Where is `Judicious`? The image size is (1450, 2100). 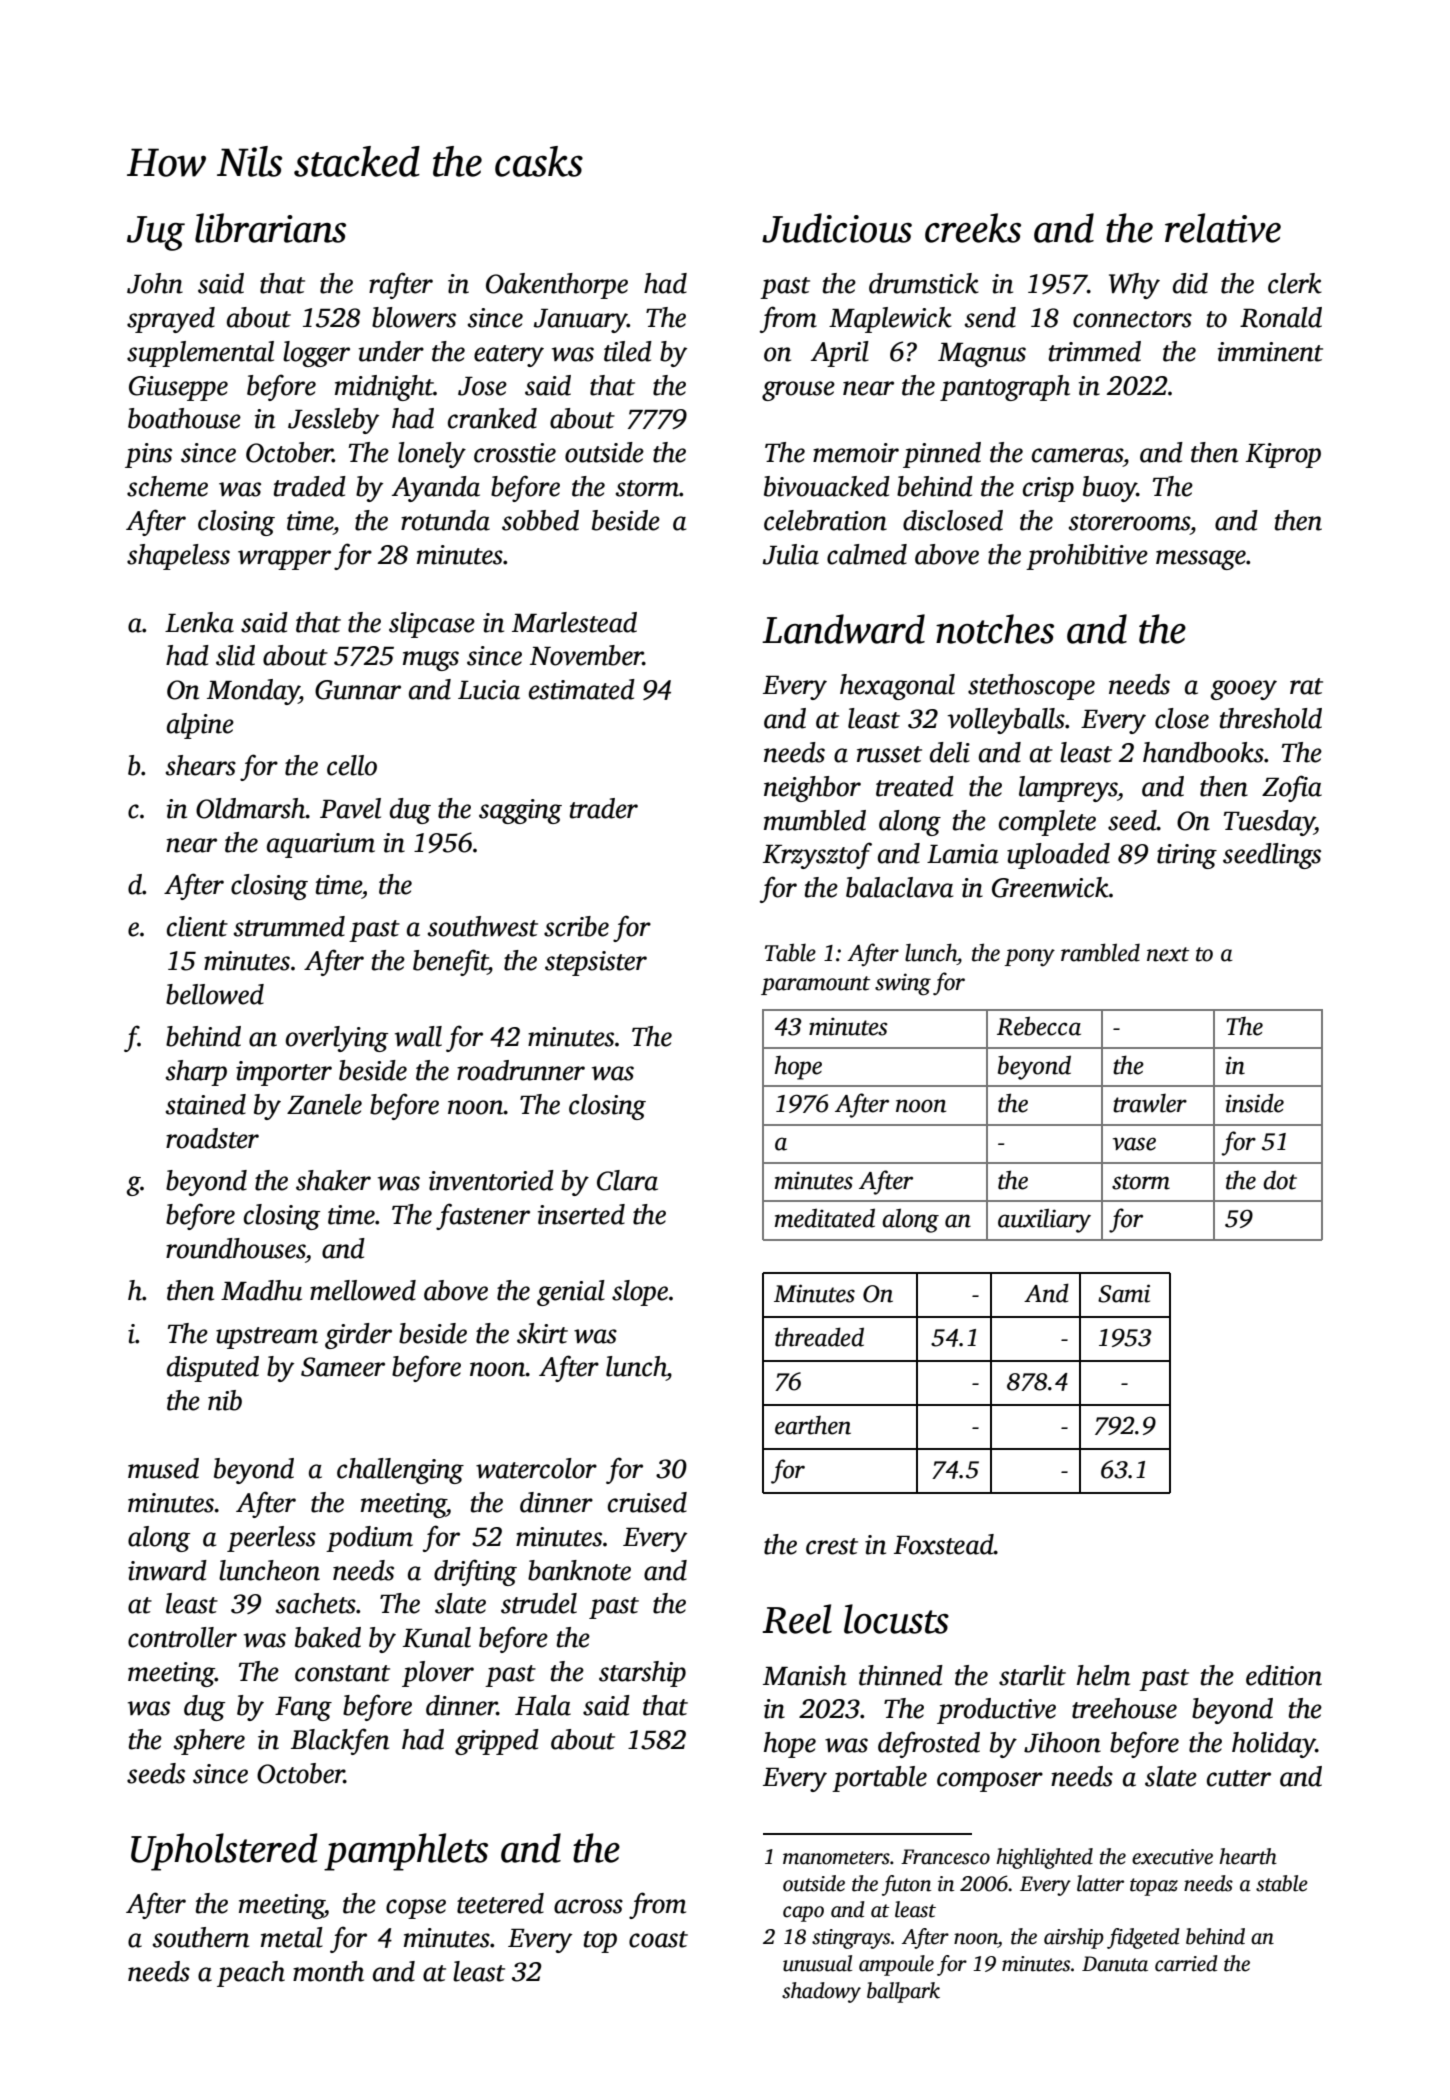 Judicious is located at coordinates (837, 228).
